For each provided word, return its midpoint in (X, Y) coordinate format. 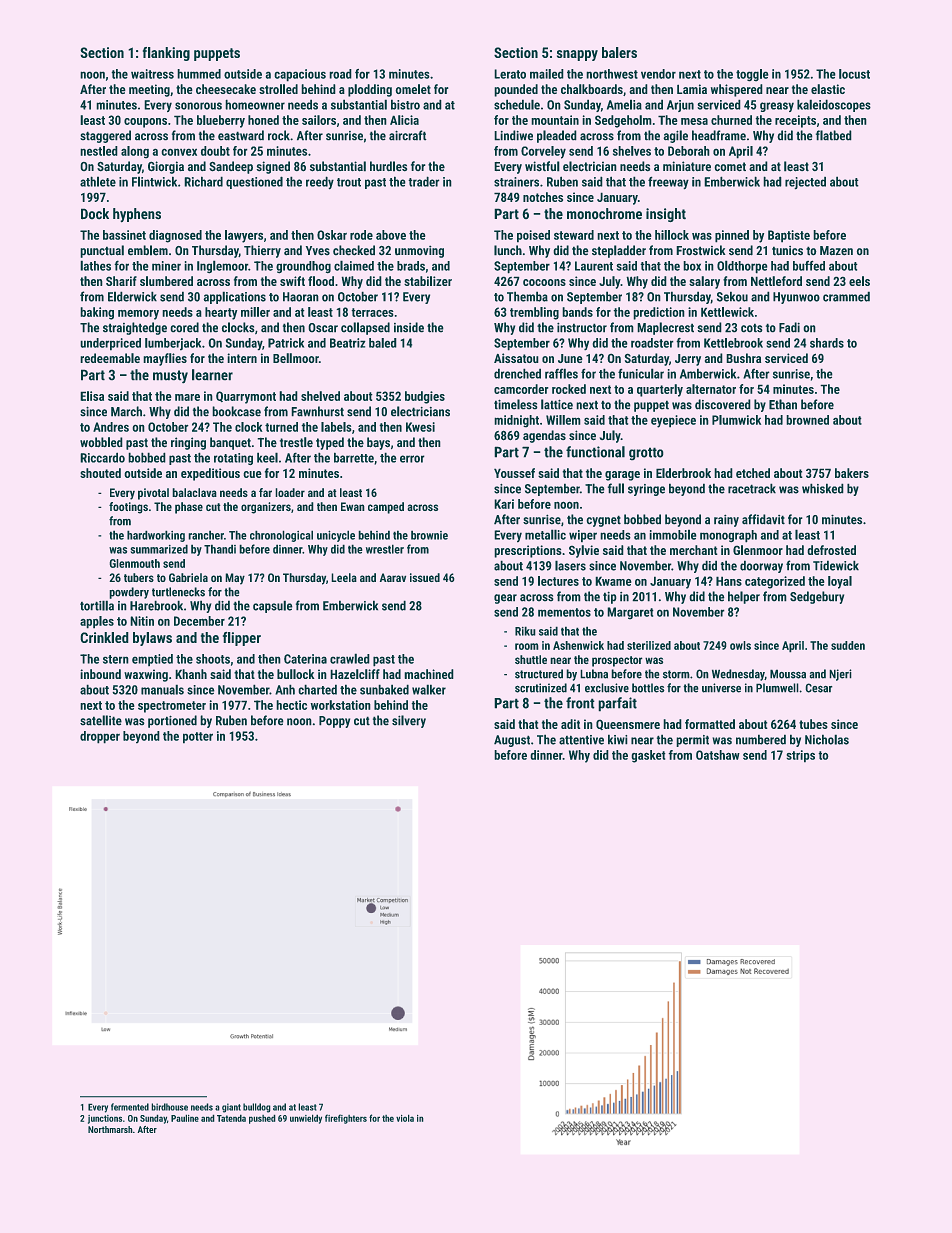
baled (383, 343)
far (265, 492)
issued (425, 577)
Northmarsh (110, 1129)
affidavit (763, 519)
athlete (98, 181)
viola (405, 1118)
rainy (726, 520)
